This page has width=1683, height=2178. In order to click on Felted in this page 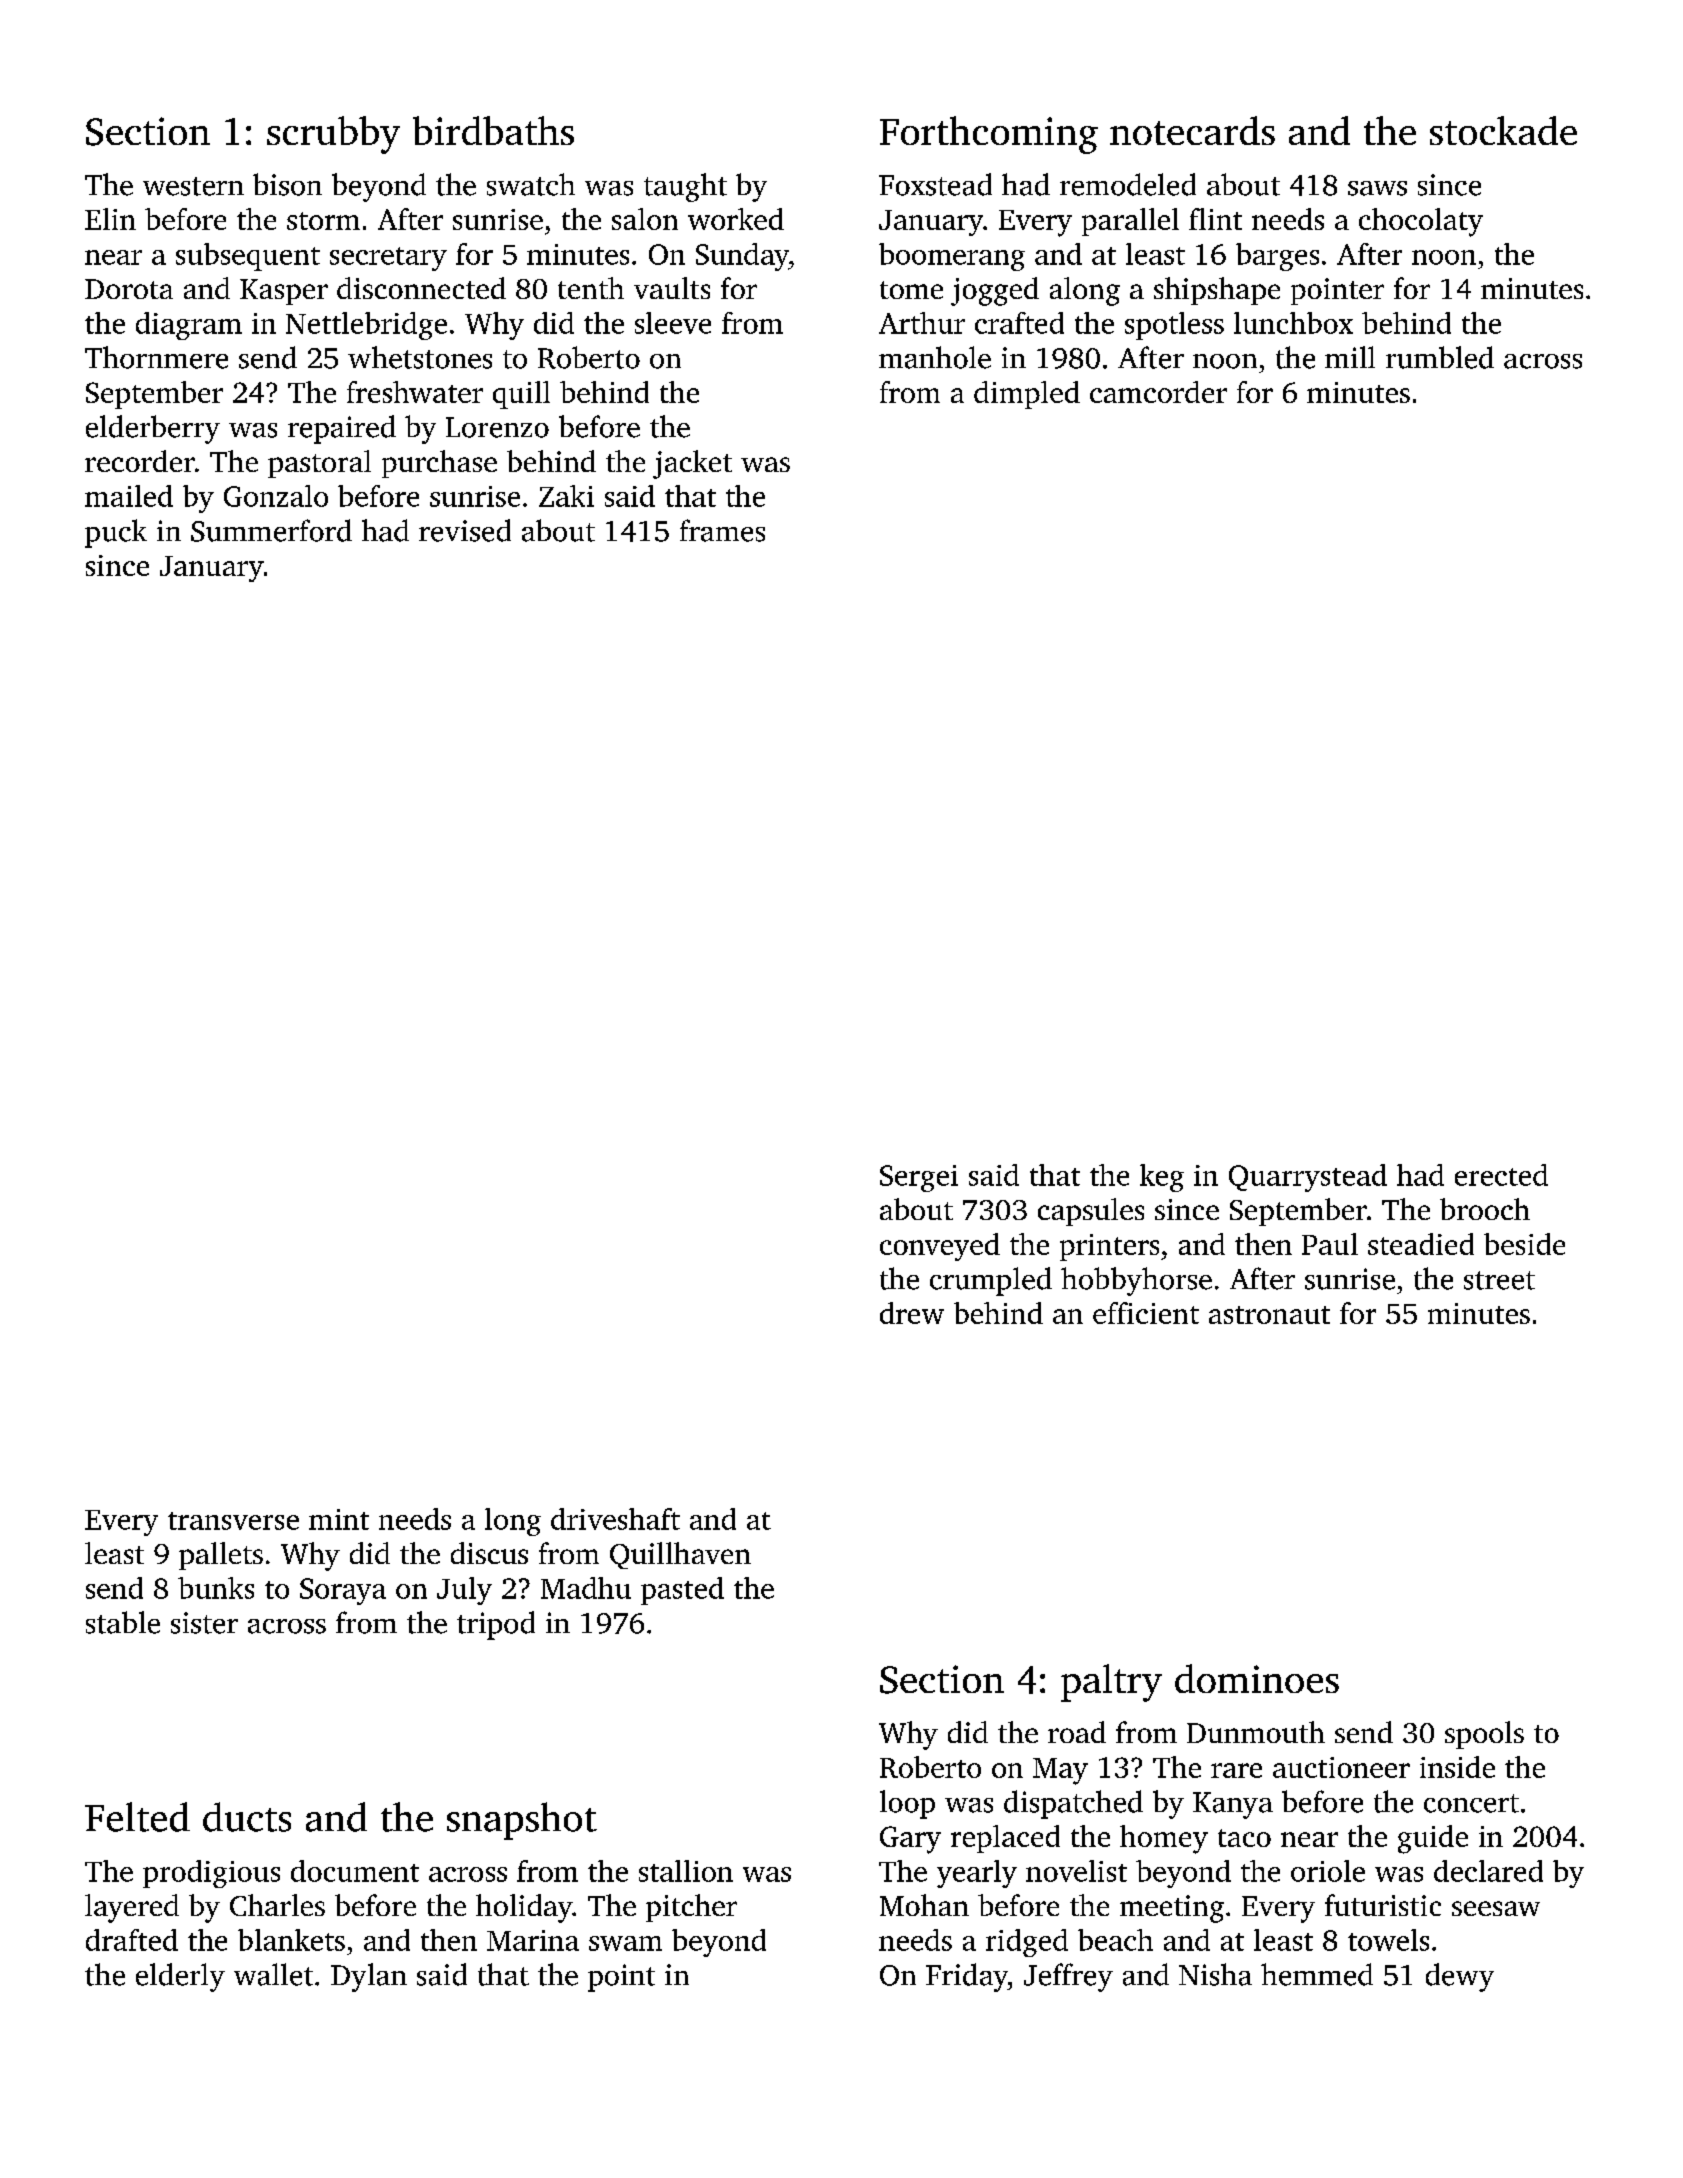, I will do `click(137, 1817)`.
